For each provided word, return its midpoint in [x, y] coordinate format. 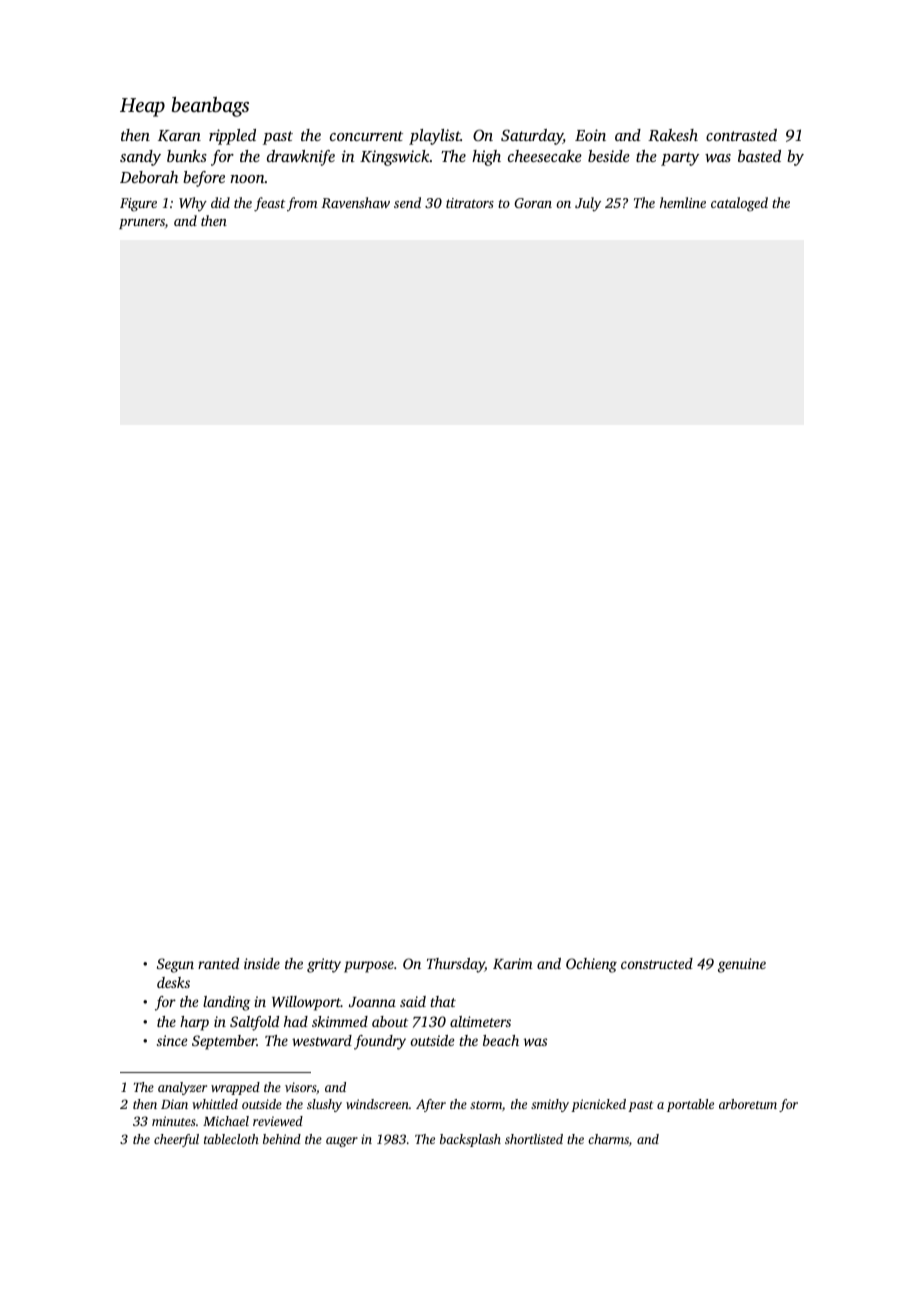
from [302, 204]
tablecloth [231, 1139]
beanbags [210, 107]
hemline [683, 202]
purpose [369, 967]
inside [262, 963]
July [588, 204]
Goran [533, 203]
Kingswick [395, 158]
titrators [470, 203]
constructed [657, 963]
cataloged [739, 204]
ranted [218, 963]
